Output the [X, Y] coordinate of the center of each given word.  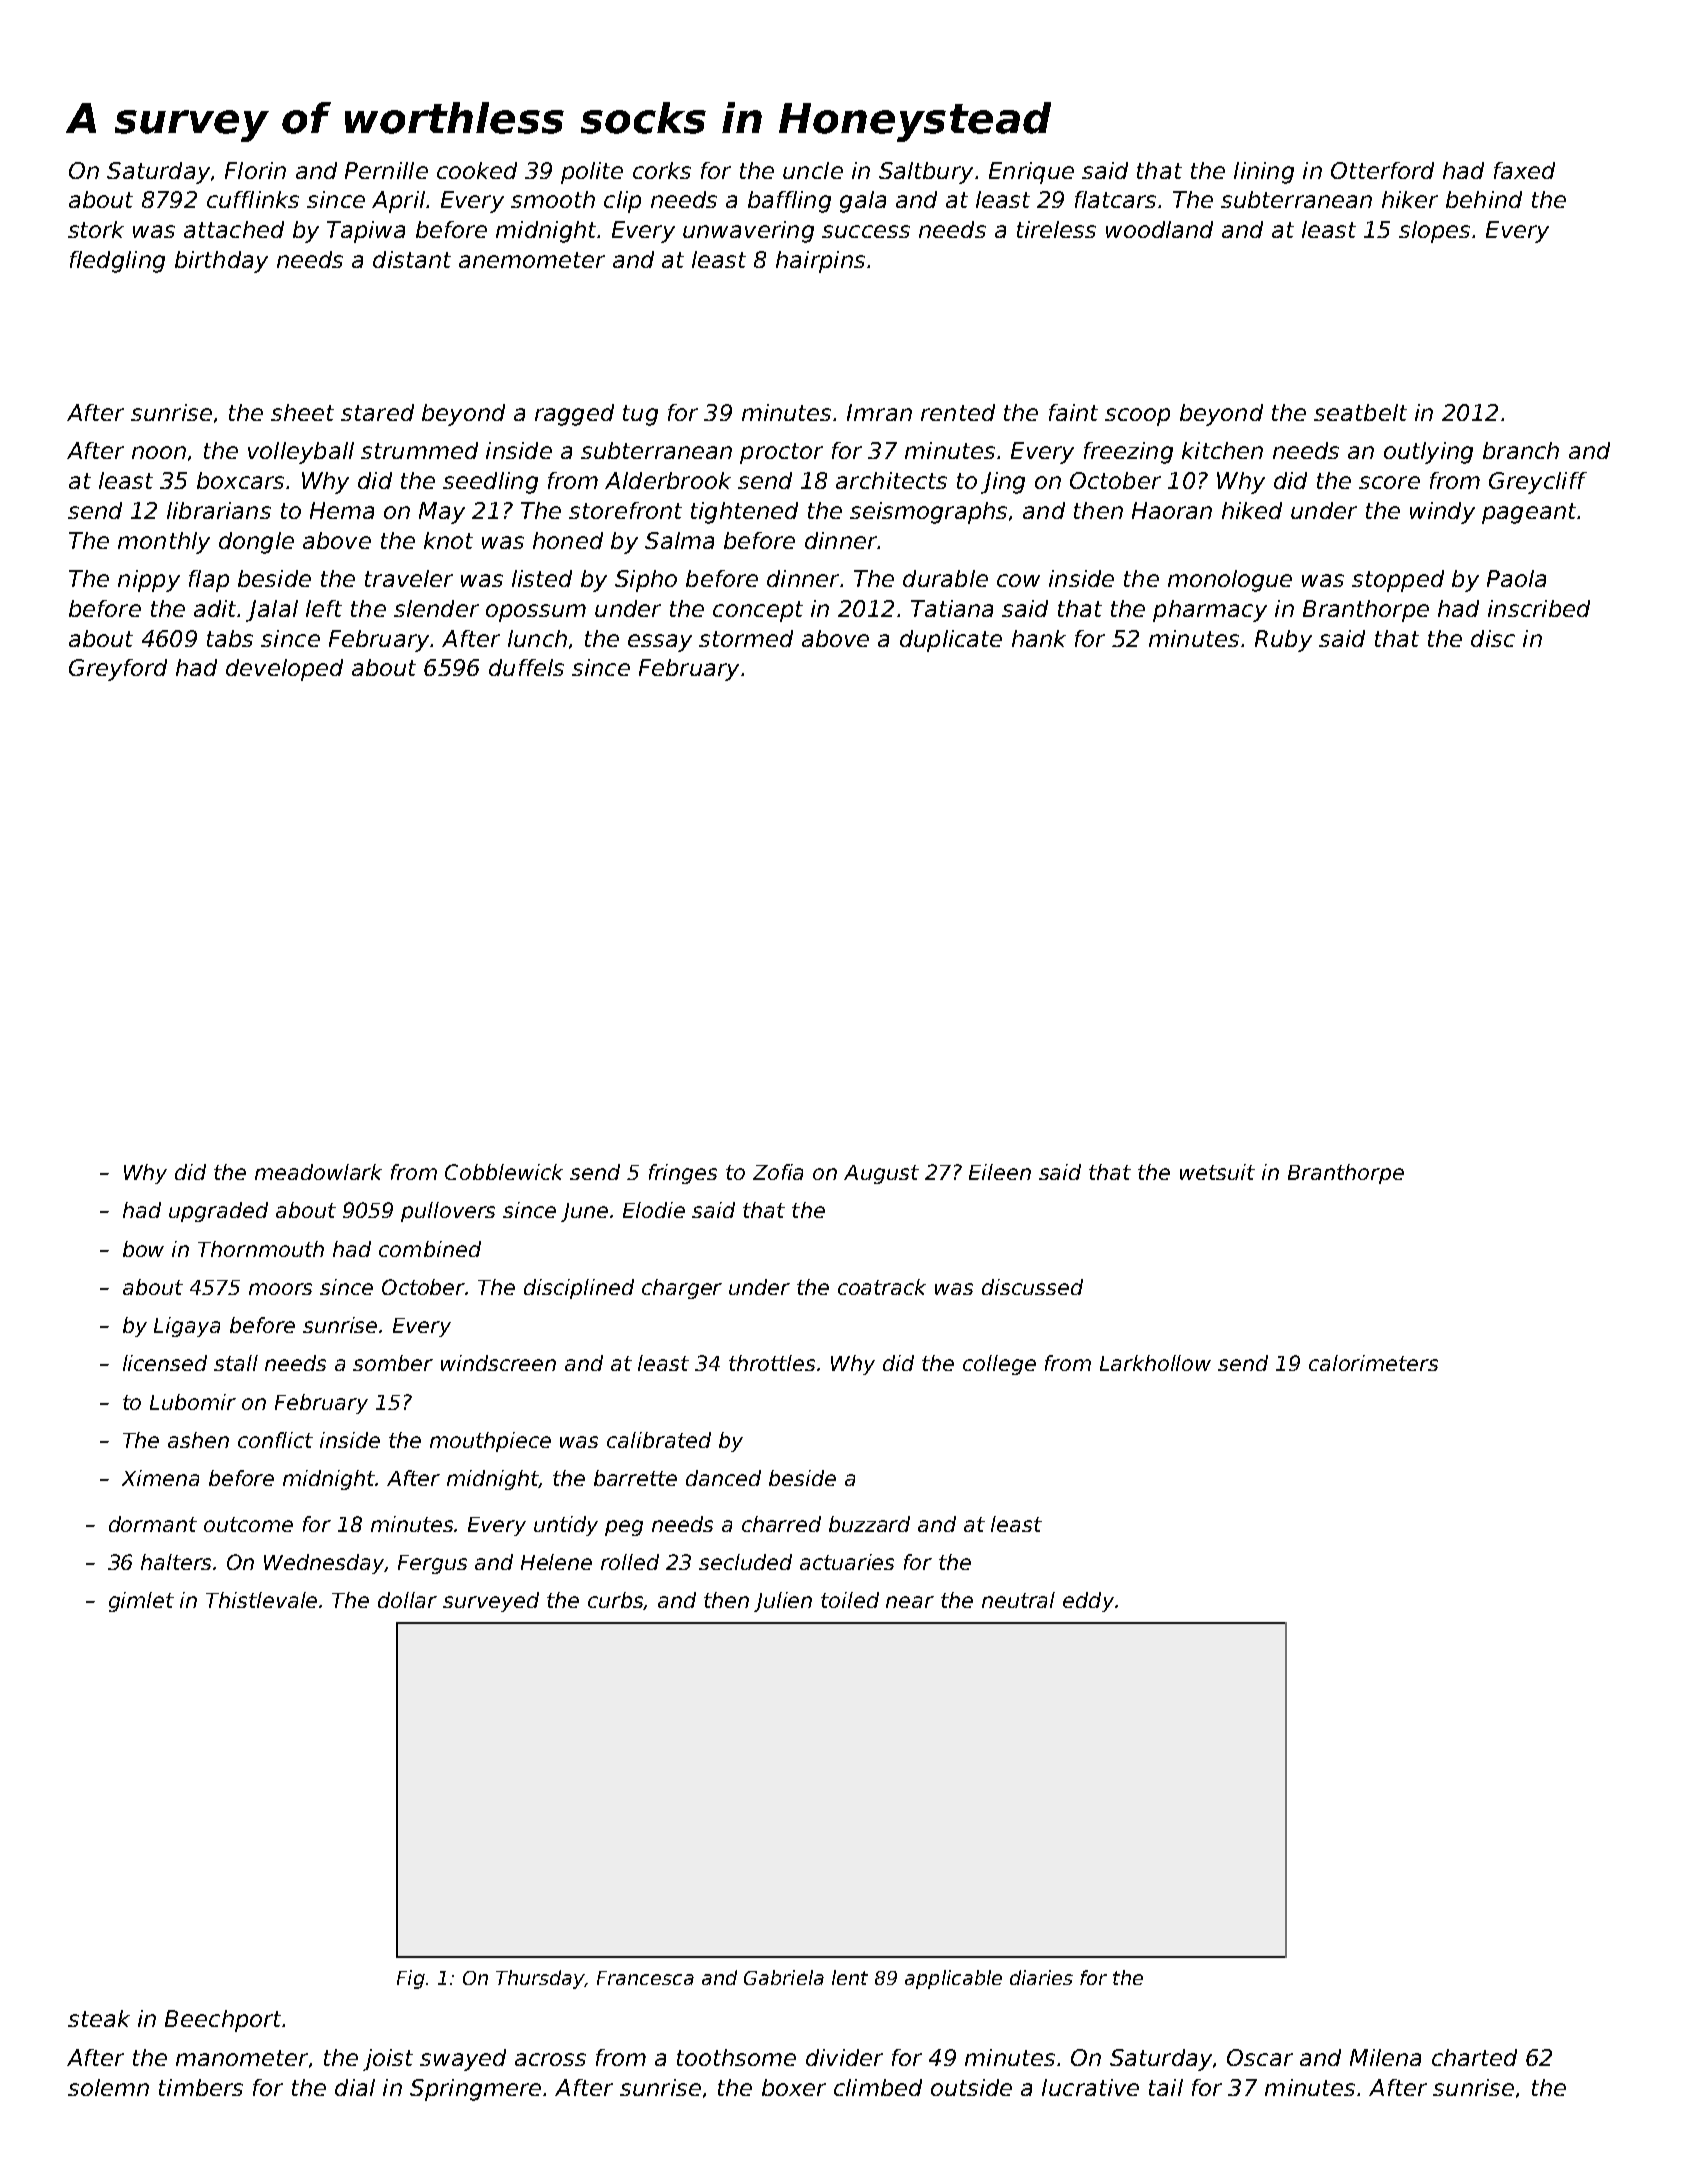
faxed [1524, 170]
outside [971, 2087]
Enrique [1031, 173]
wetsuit [1217, 1172]
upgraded [218, 1212]
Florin [255, 170]
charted [1474, 2057]
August [881, 1174]
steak [99, 2018]
